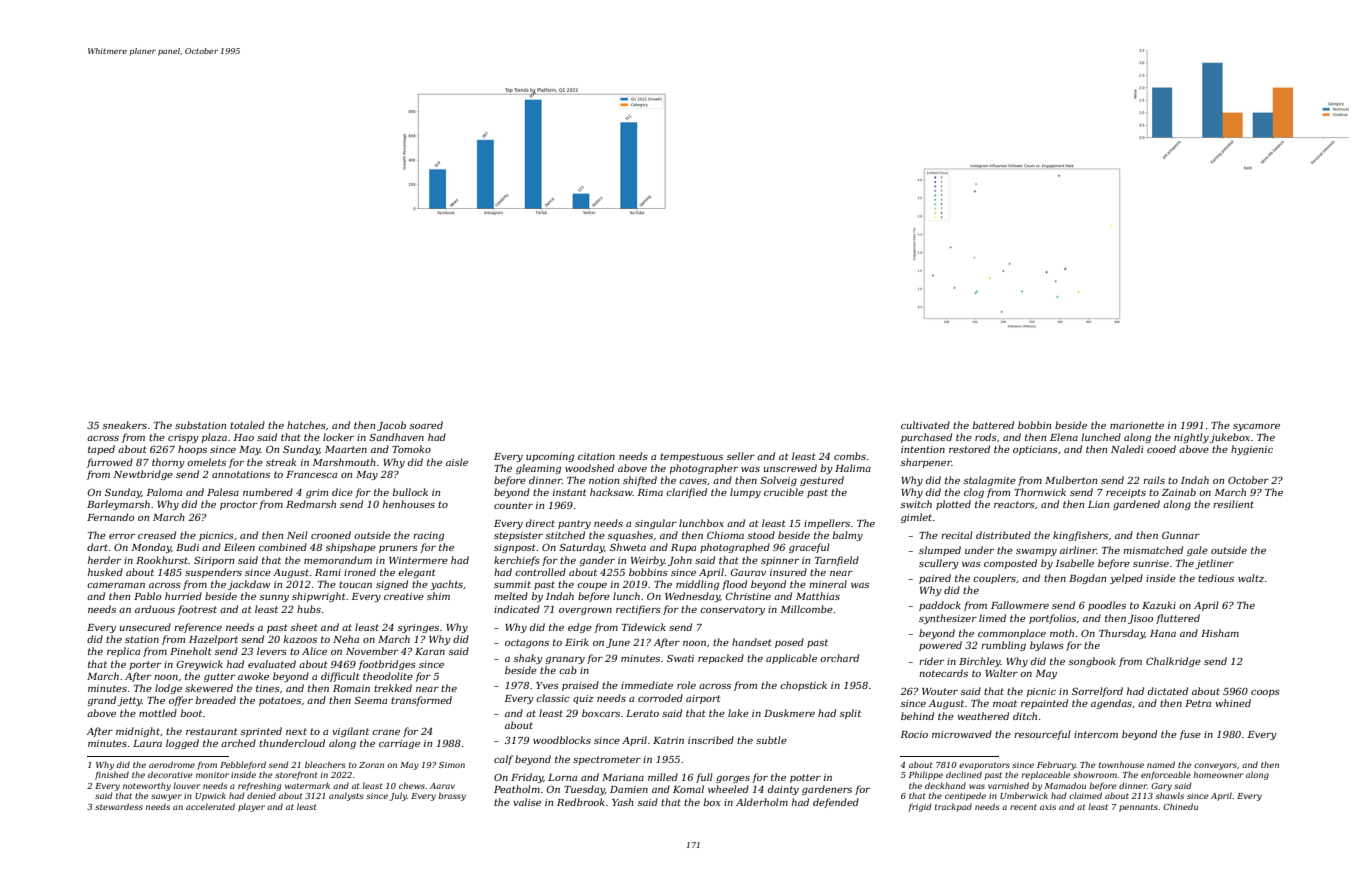 The width and height of the screenshot is (1372, 887). I want to click on dainty, so click(783, 790).
